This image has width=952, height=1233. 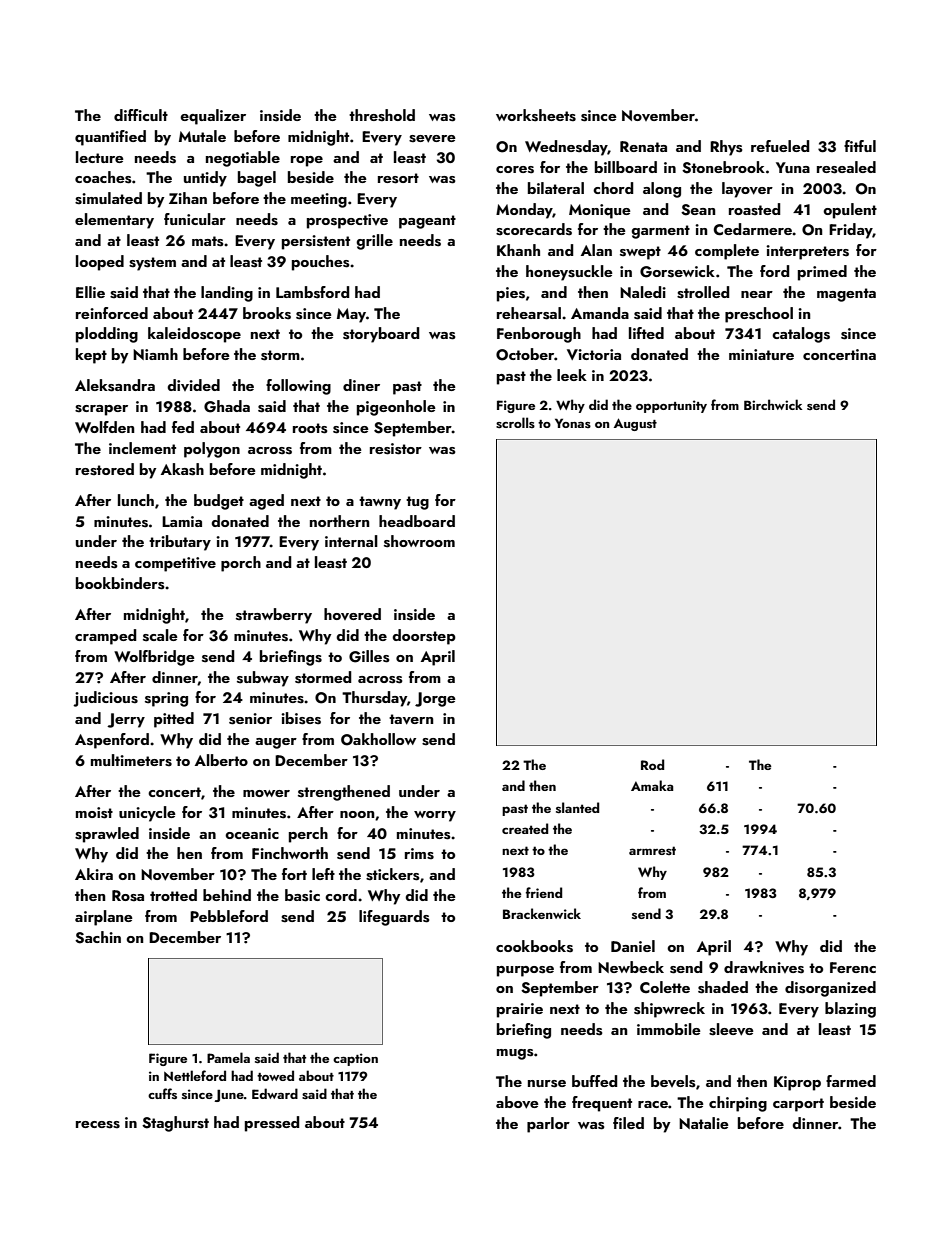 What do you see at coordinates (229, 1095) in the image?
I see `June` at bounding box center [229, 1095].
